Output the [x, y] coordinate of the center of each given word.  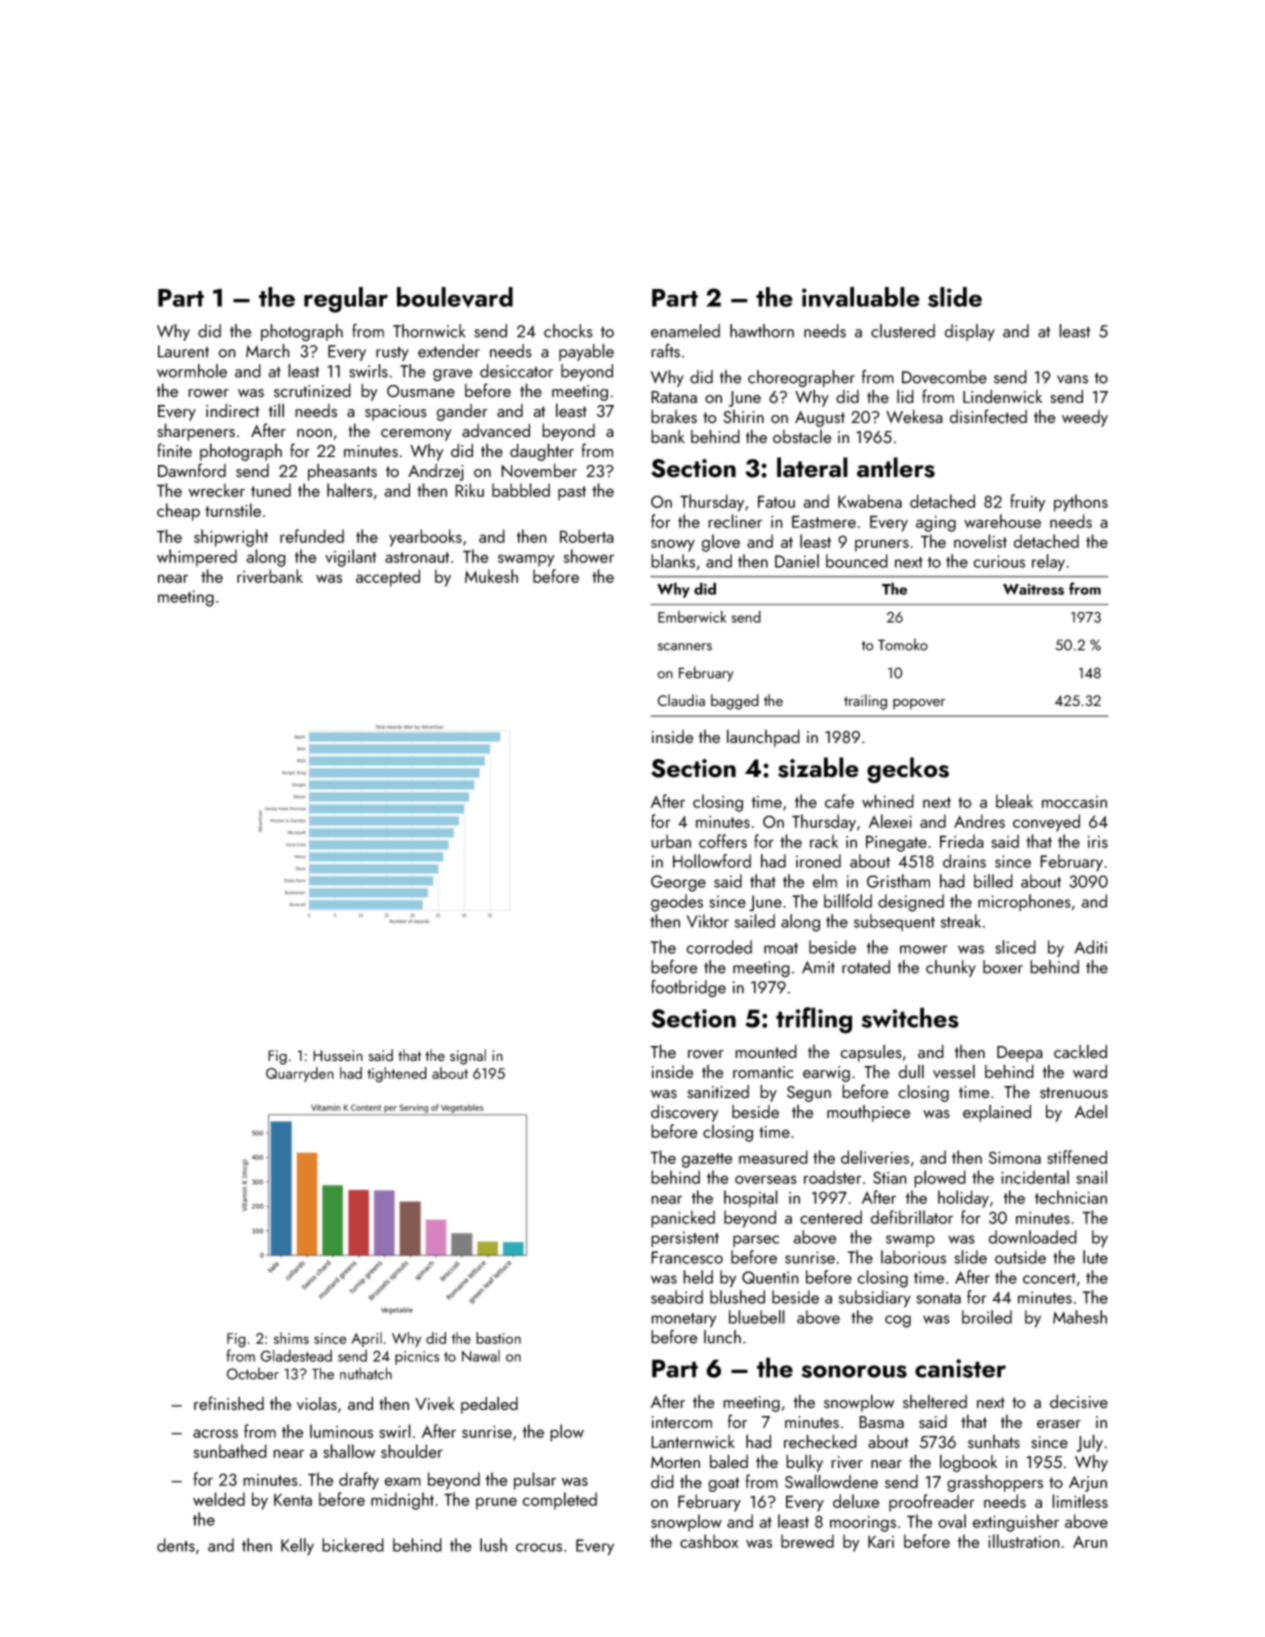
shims [291, 1338]
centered [831, 1217]
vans [1072, 379]
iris [1098, 842]
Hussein [338, 1056]
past [572, 493]
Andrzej [436, 472]
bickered [353, 1545]
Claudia [681, 700]
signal [468, 1057]
